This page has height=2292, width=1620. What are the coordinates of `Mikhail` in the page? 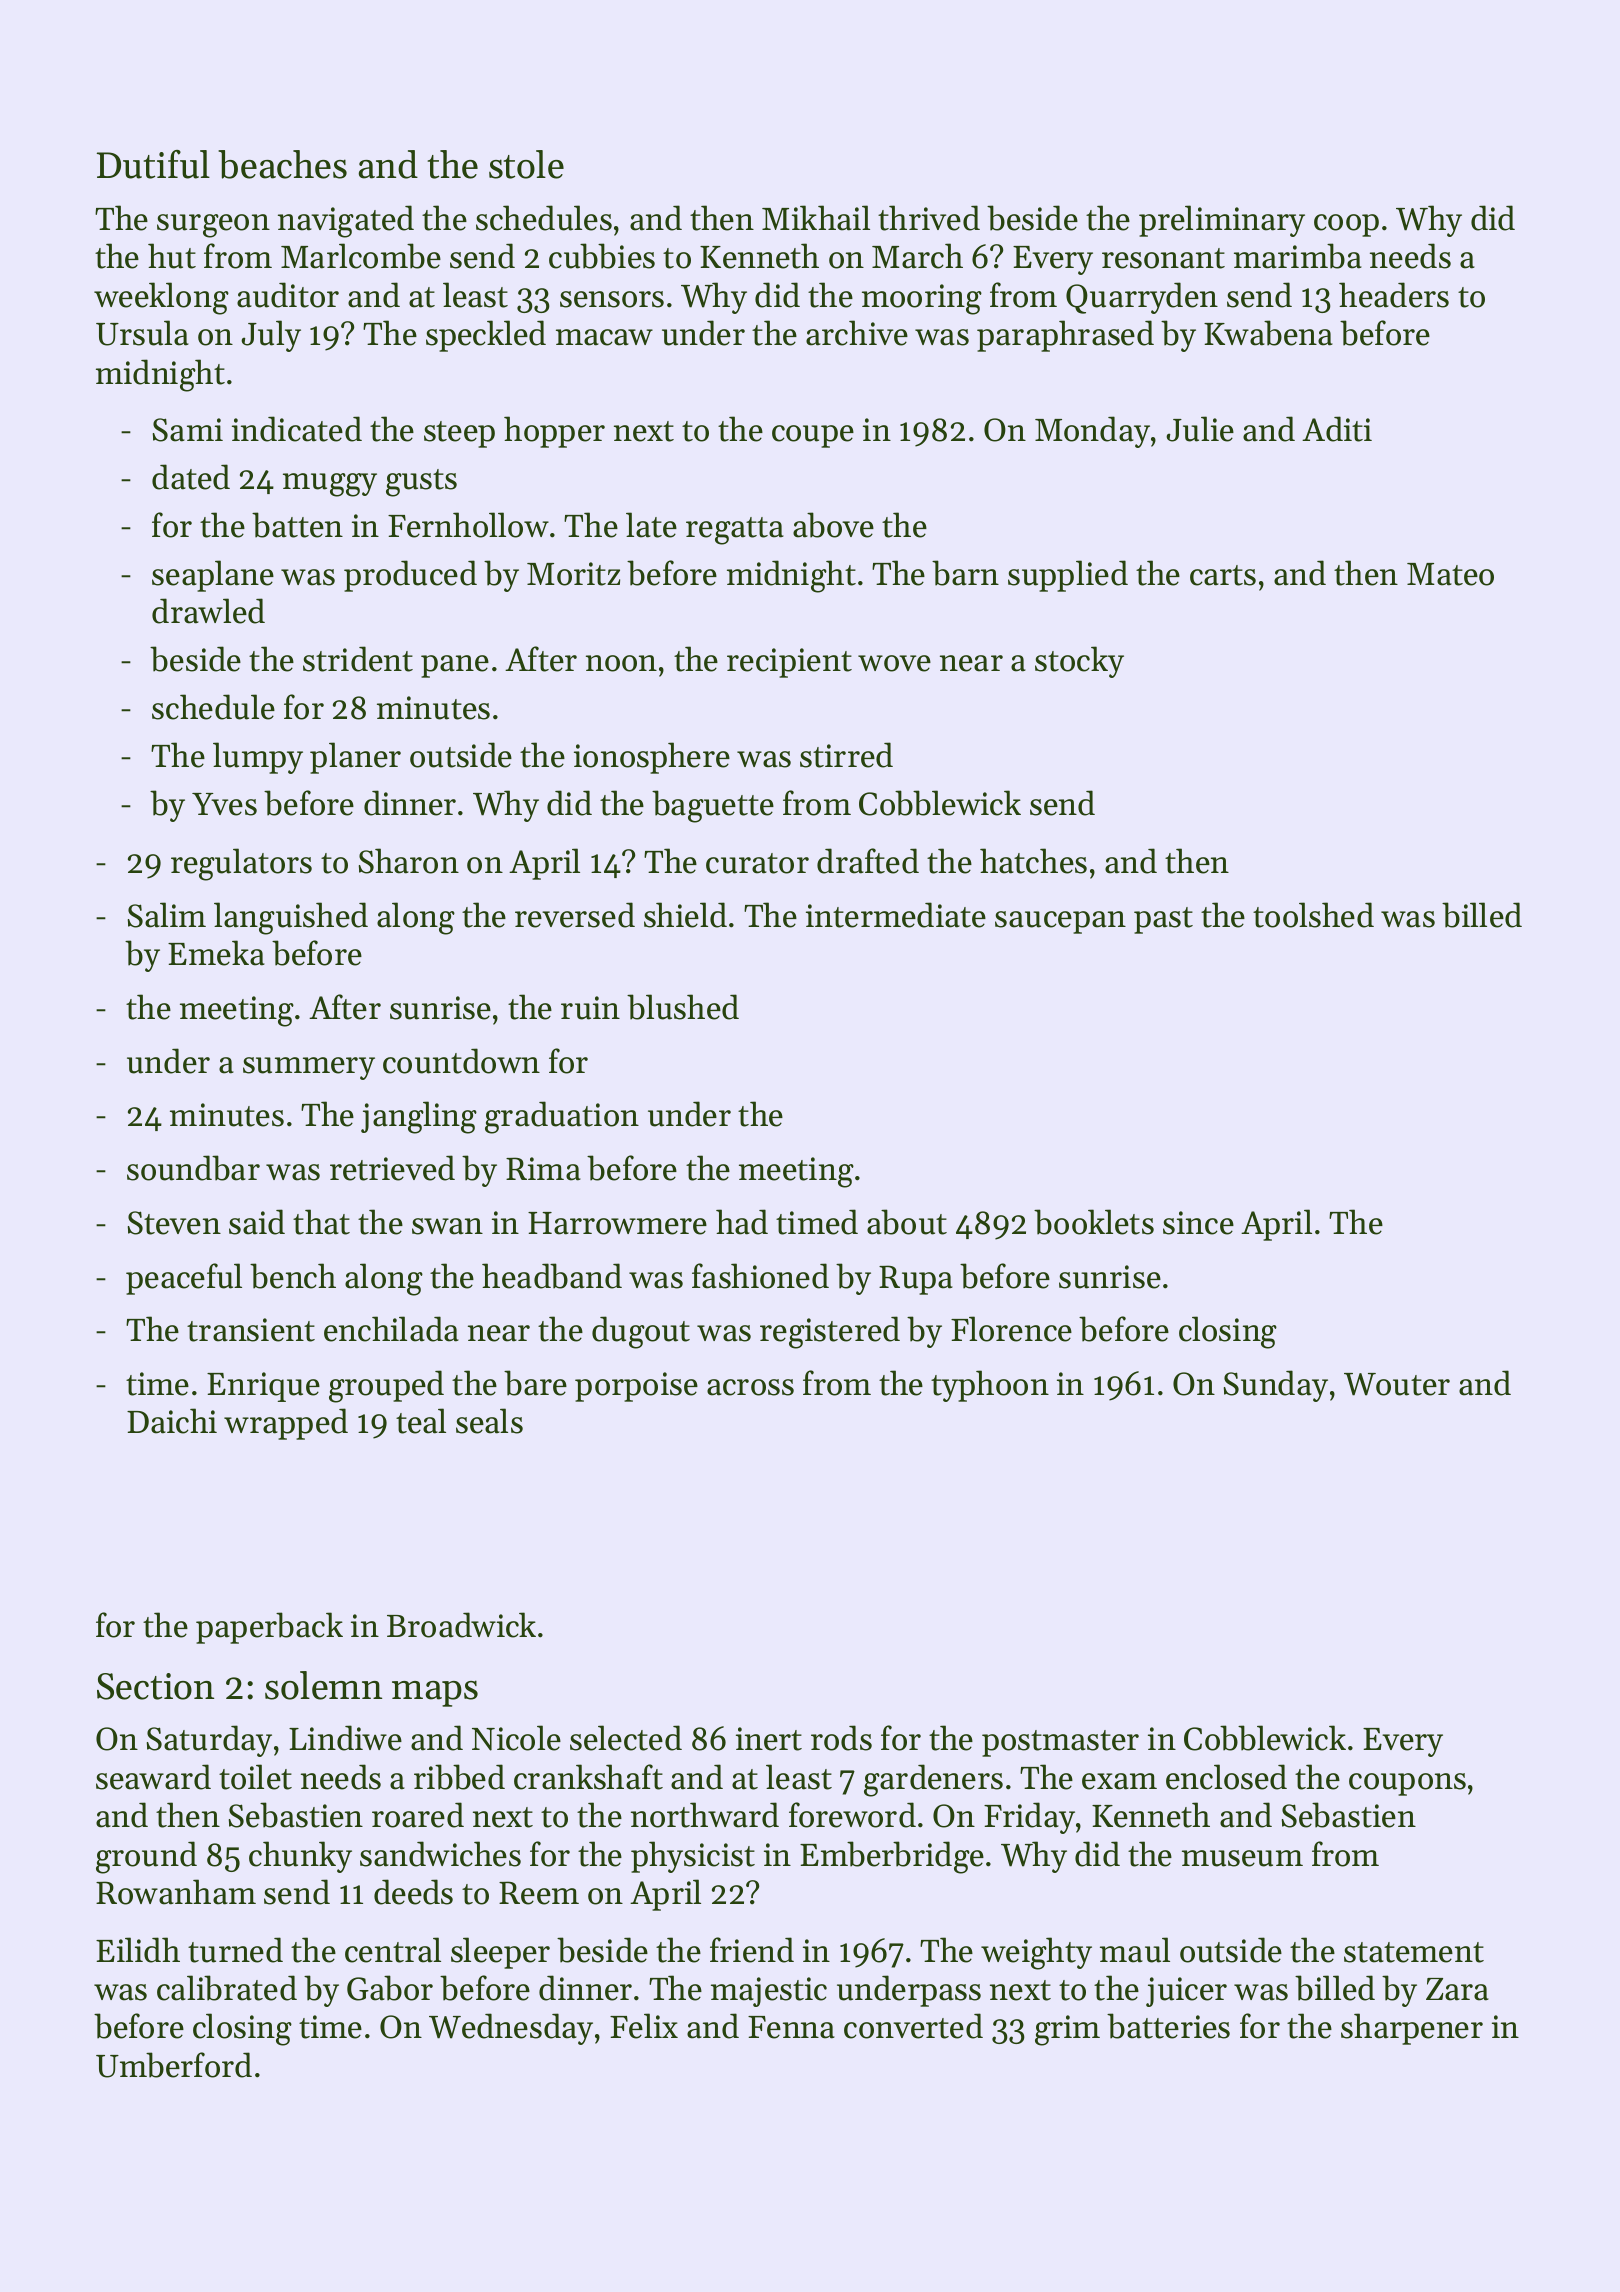 It's located at (816, 218).
